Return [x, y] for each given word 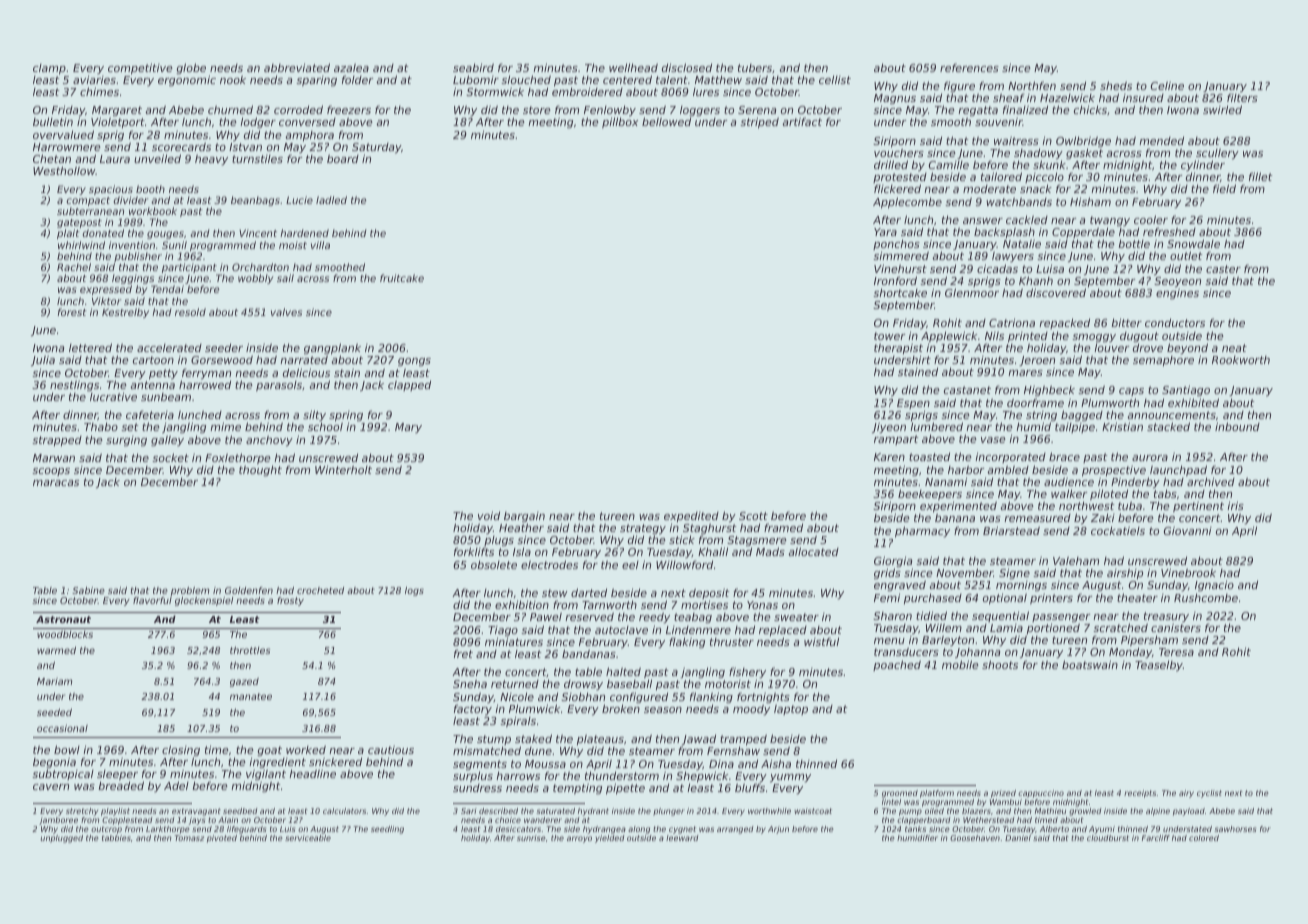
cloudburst [1108, 838]
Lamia [1006, 628]
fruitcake [402, 278]
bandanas [589, 653]
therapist [898, 348]
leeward [682, 838]
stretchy [82, 812]
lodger [258, 122]
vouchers [899, 153]
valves [286, 312]
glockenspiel [204, 601]
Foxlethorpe [238, 458]
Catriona [1012, 322]
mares [1025, 373]
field [1224, 188]
